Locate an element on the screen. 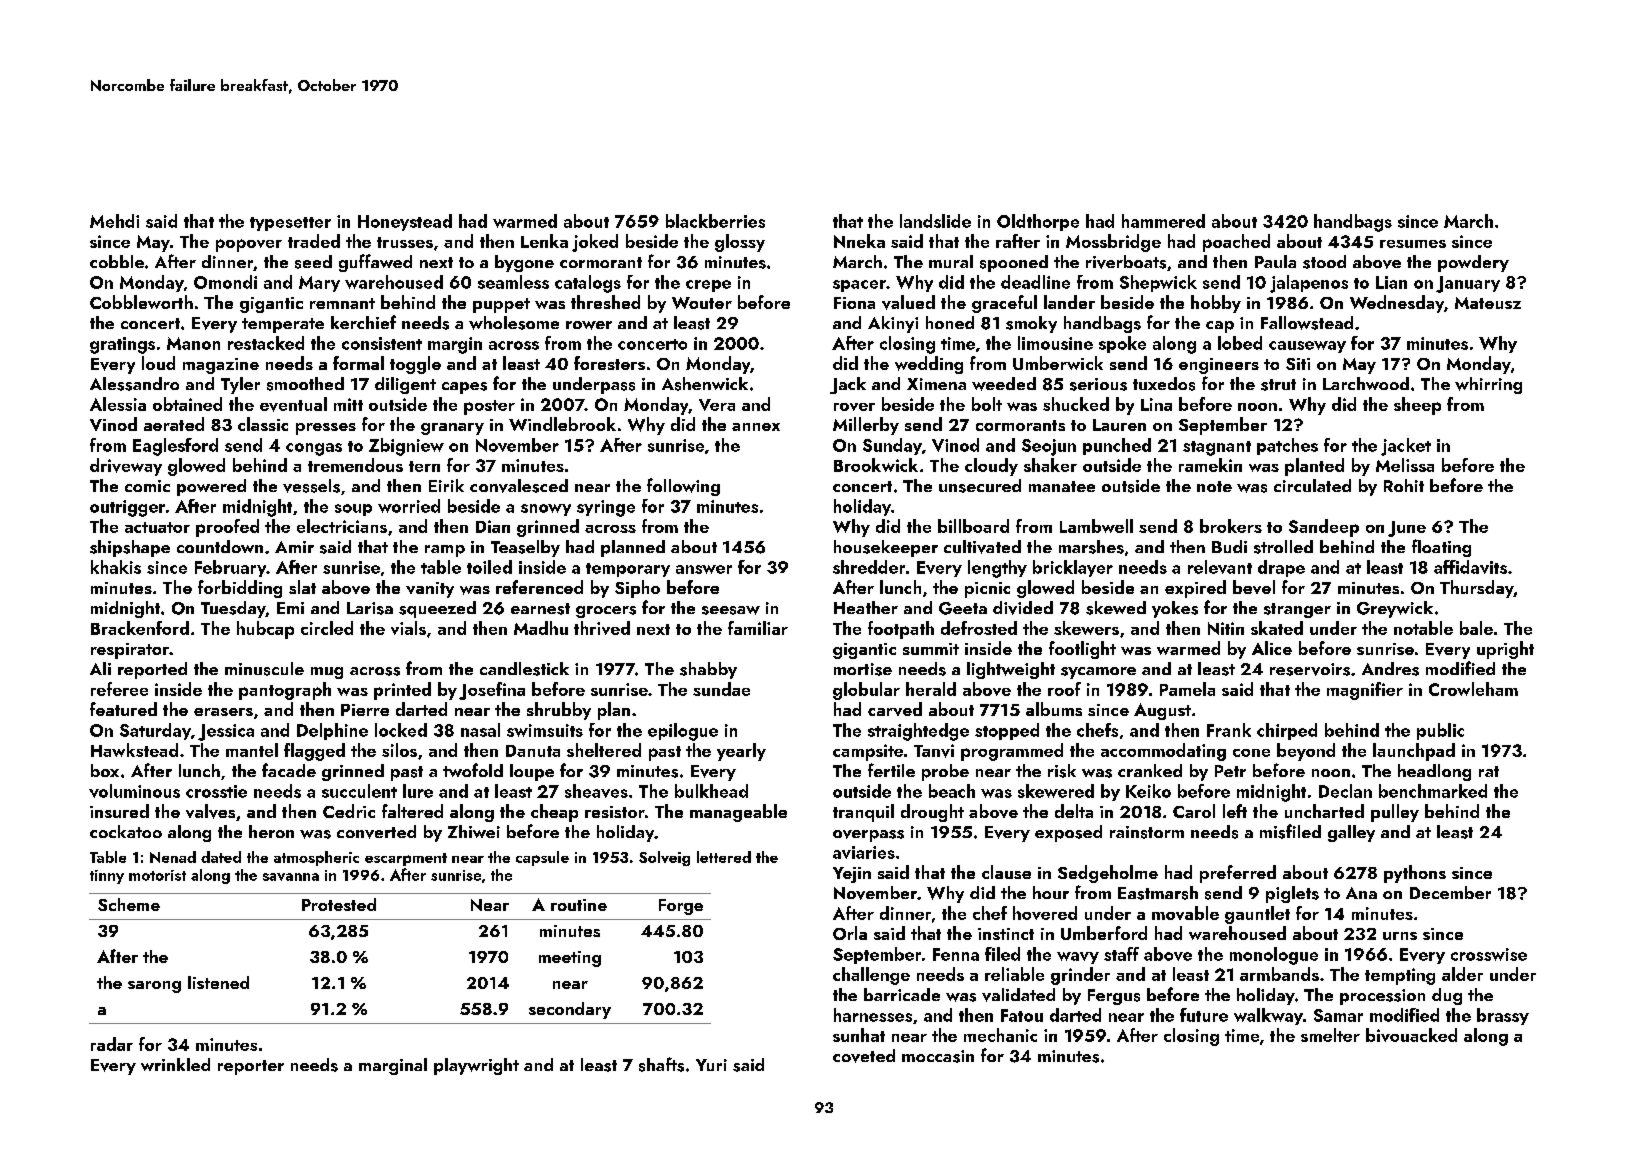  brassy is located at coordinates (1503, 1016).
